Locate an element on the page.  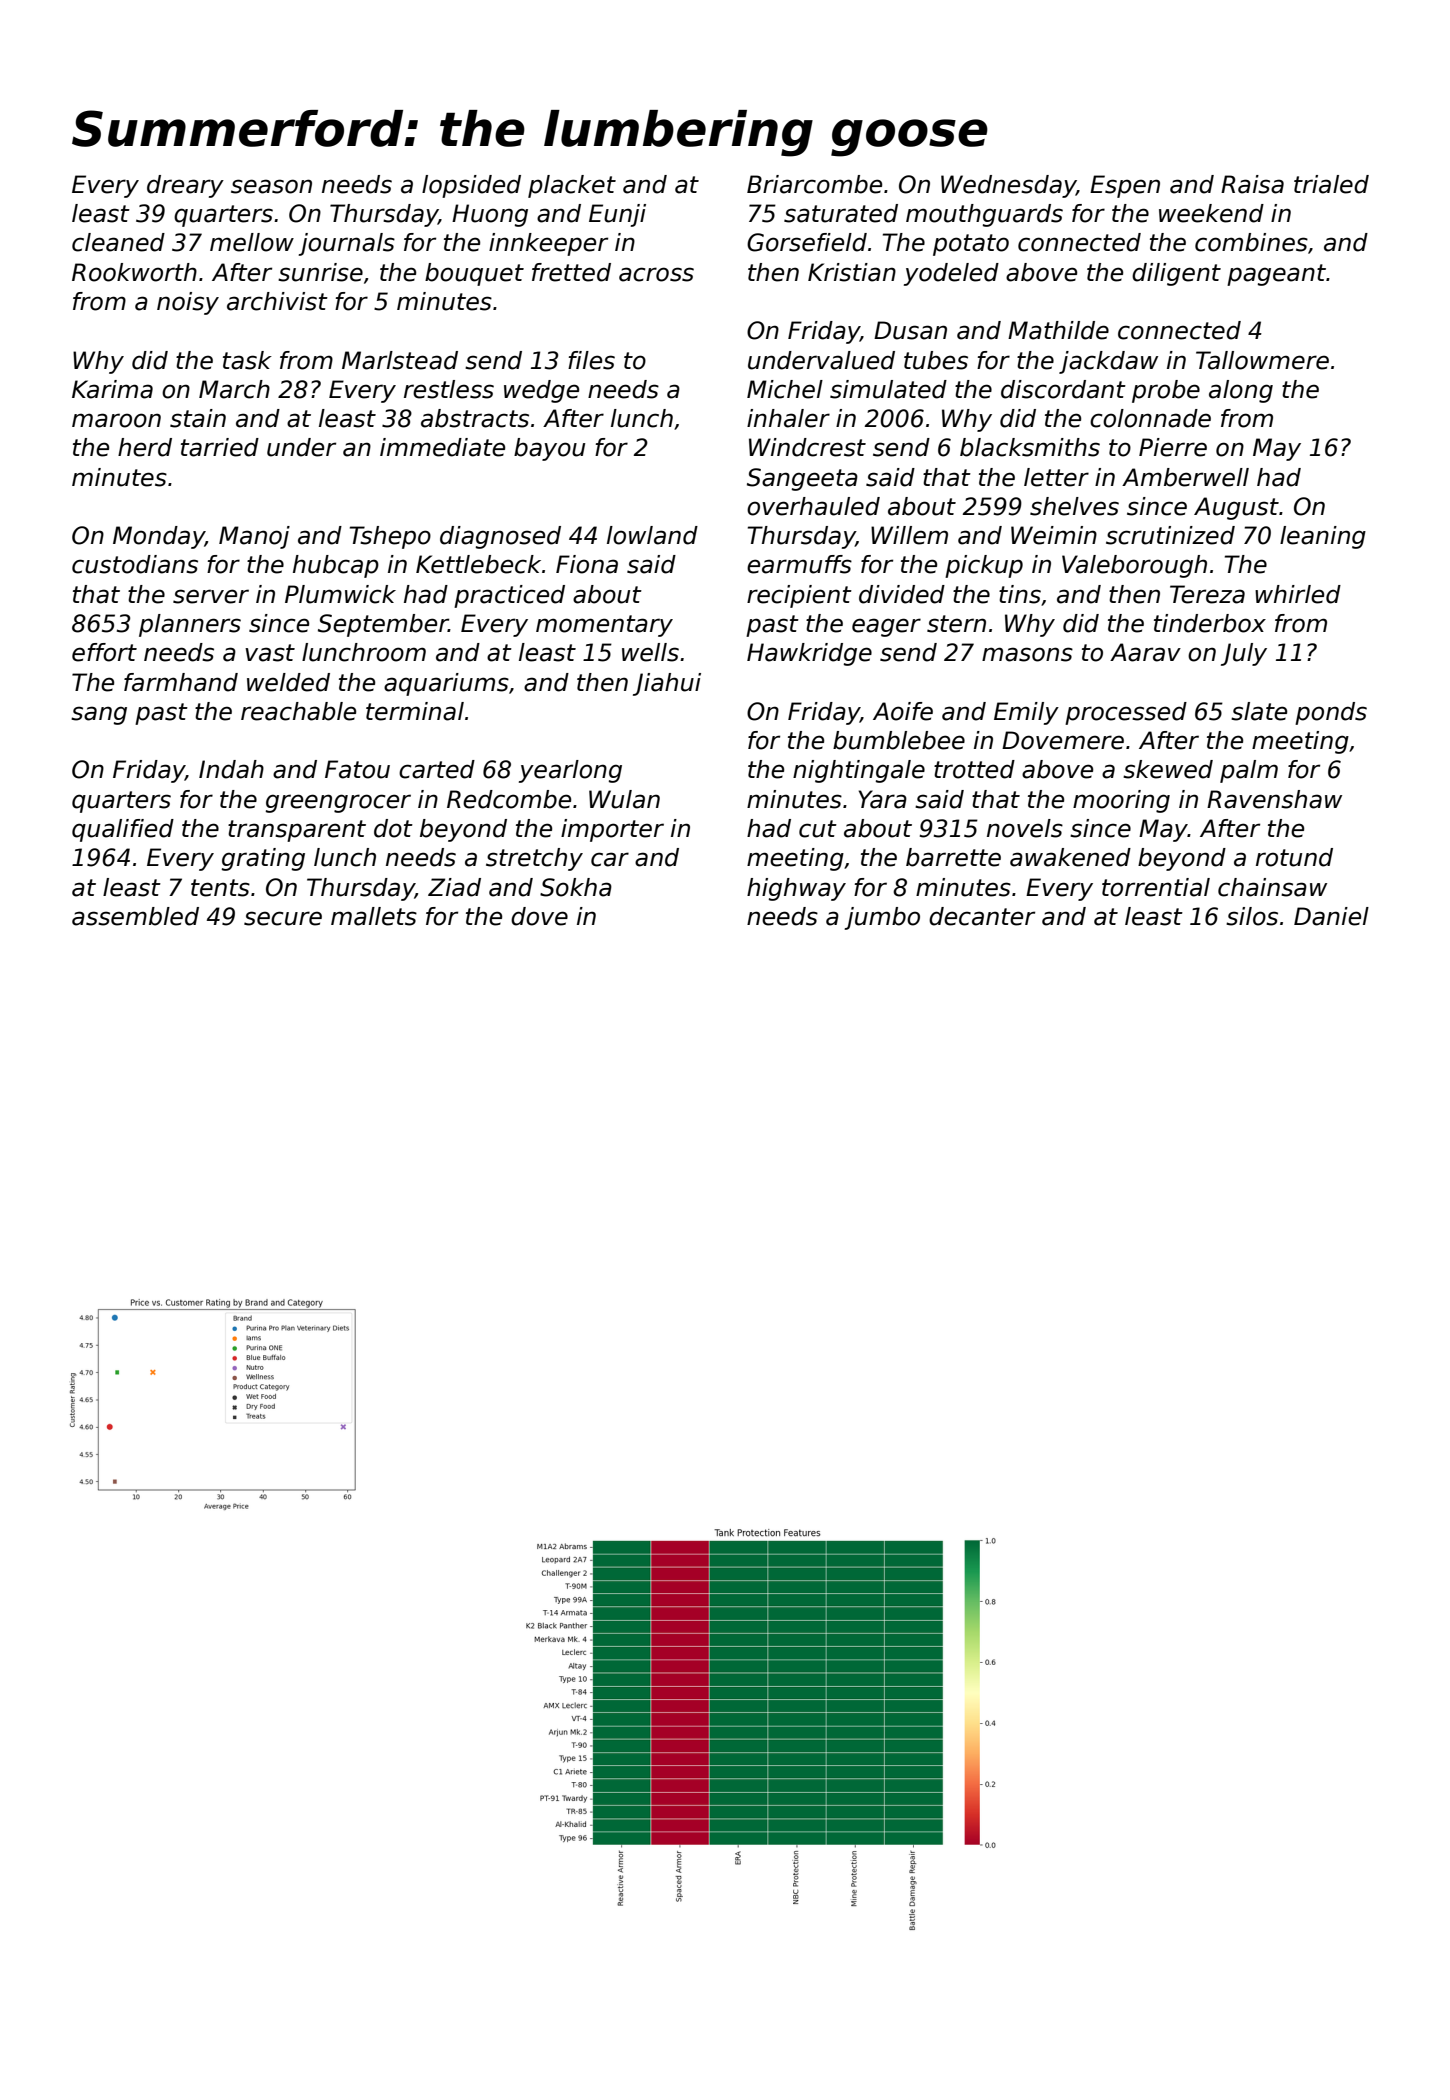
combines is located at coordinates (1251, 242).
